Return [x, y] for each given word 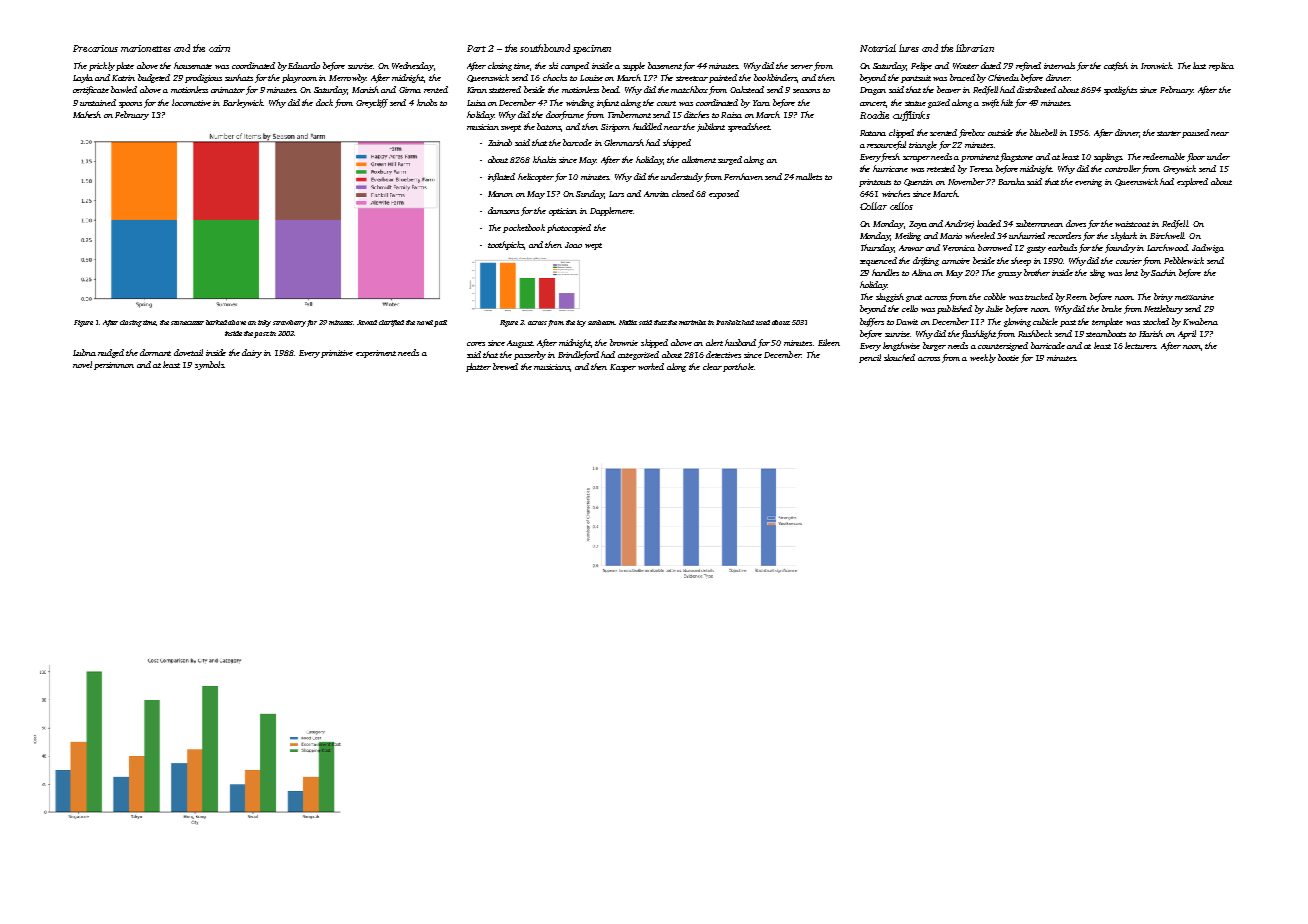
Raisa [731, 115]
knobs [427, 102]
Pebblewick [1184, 260]
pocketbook [524, 228]
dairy [252, 353]
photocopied [569, 228]
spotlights [1120, 90]
